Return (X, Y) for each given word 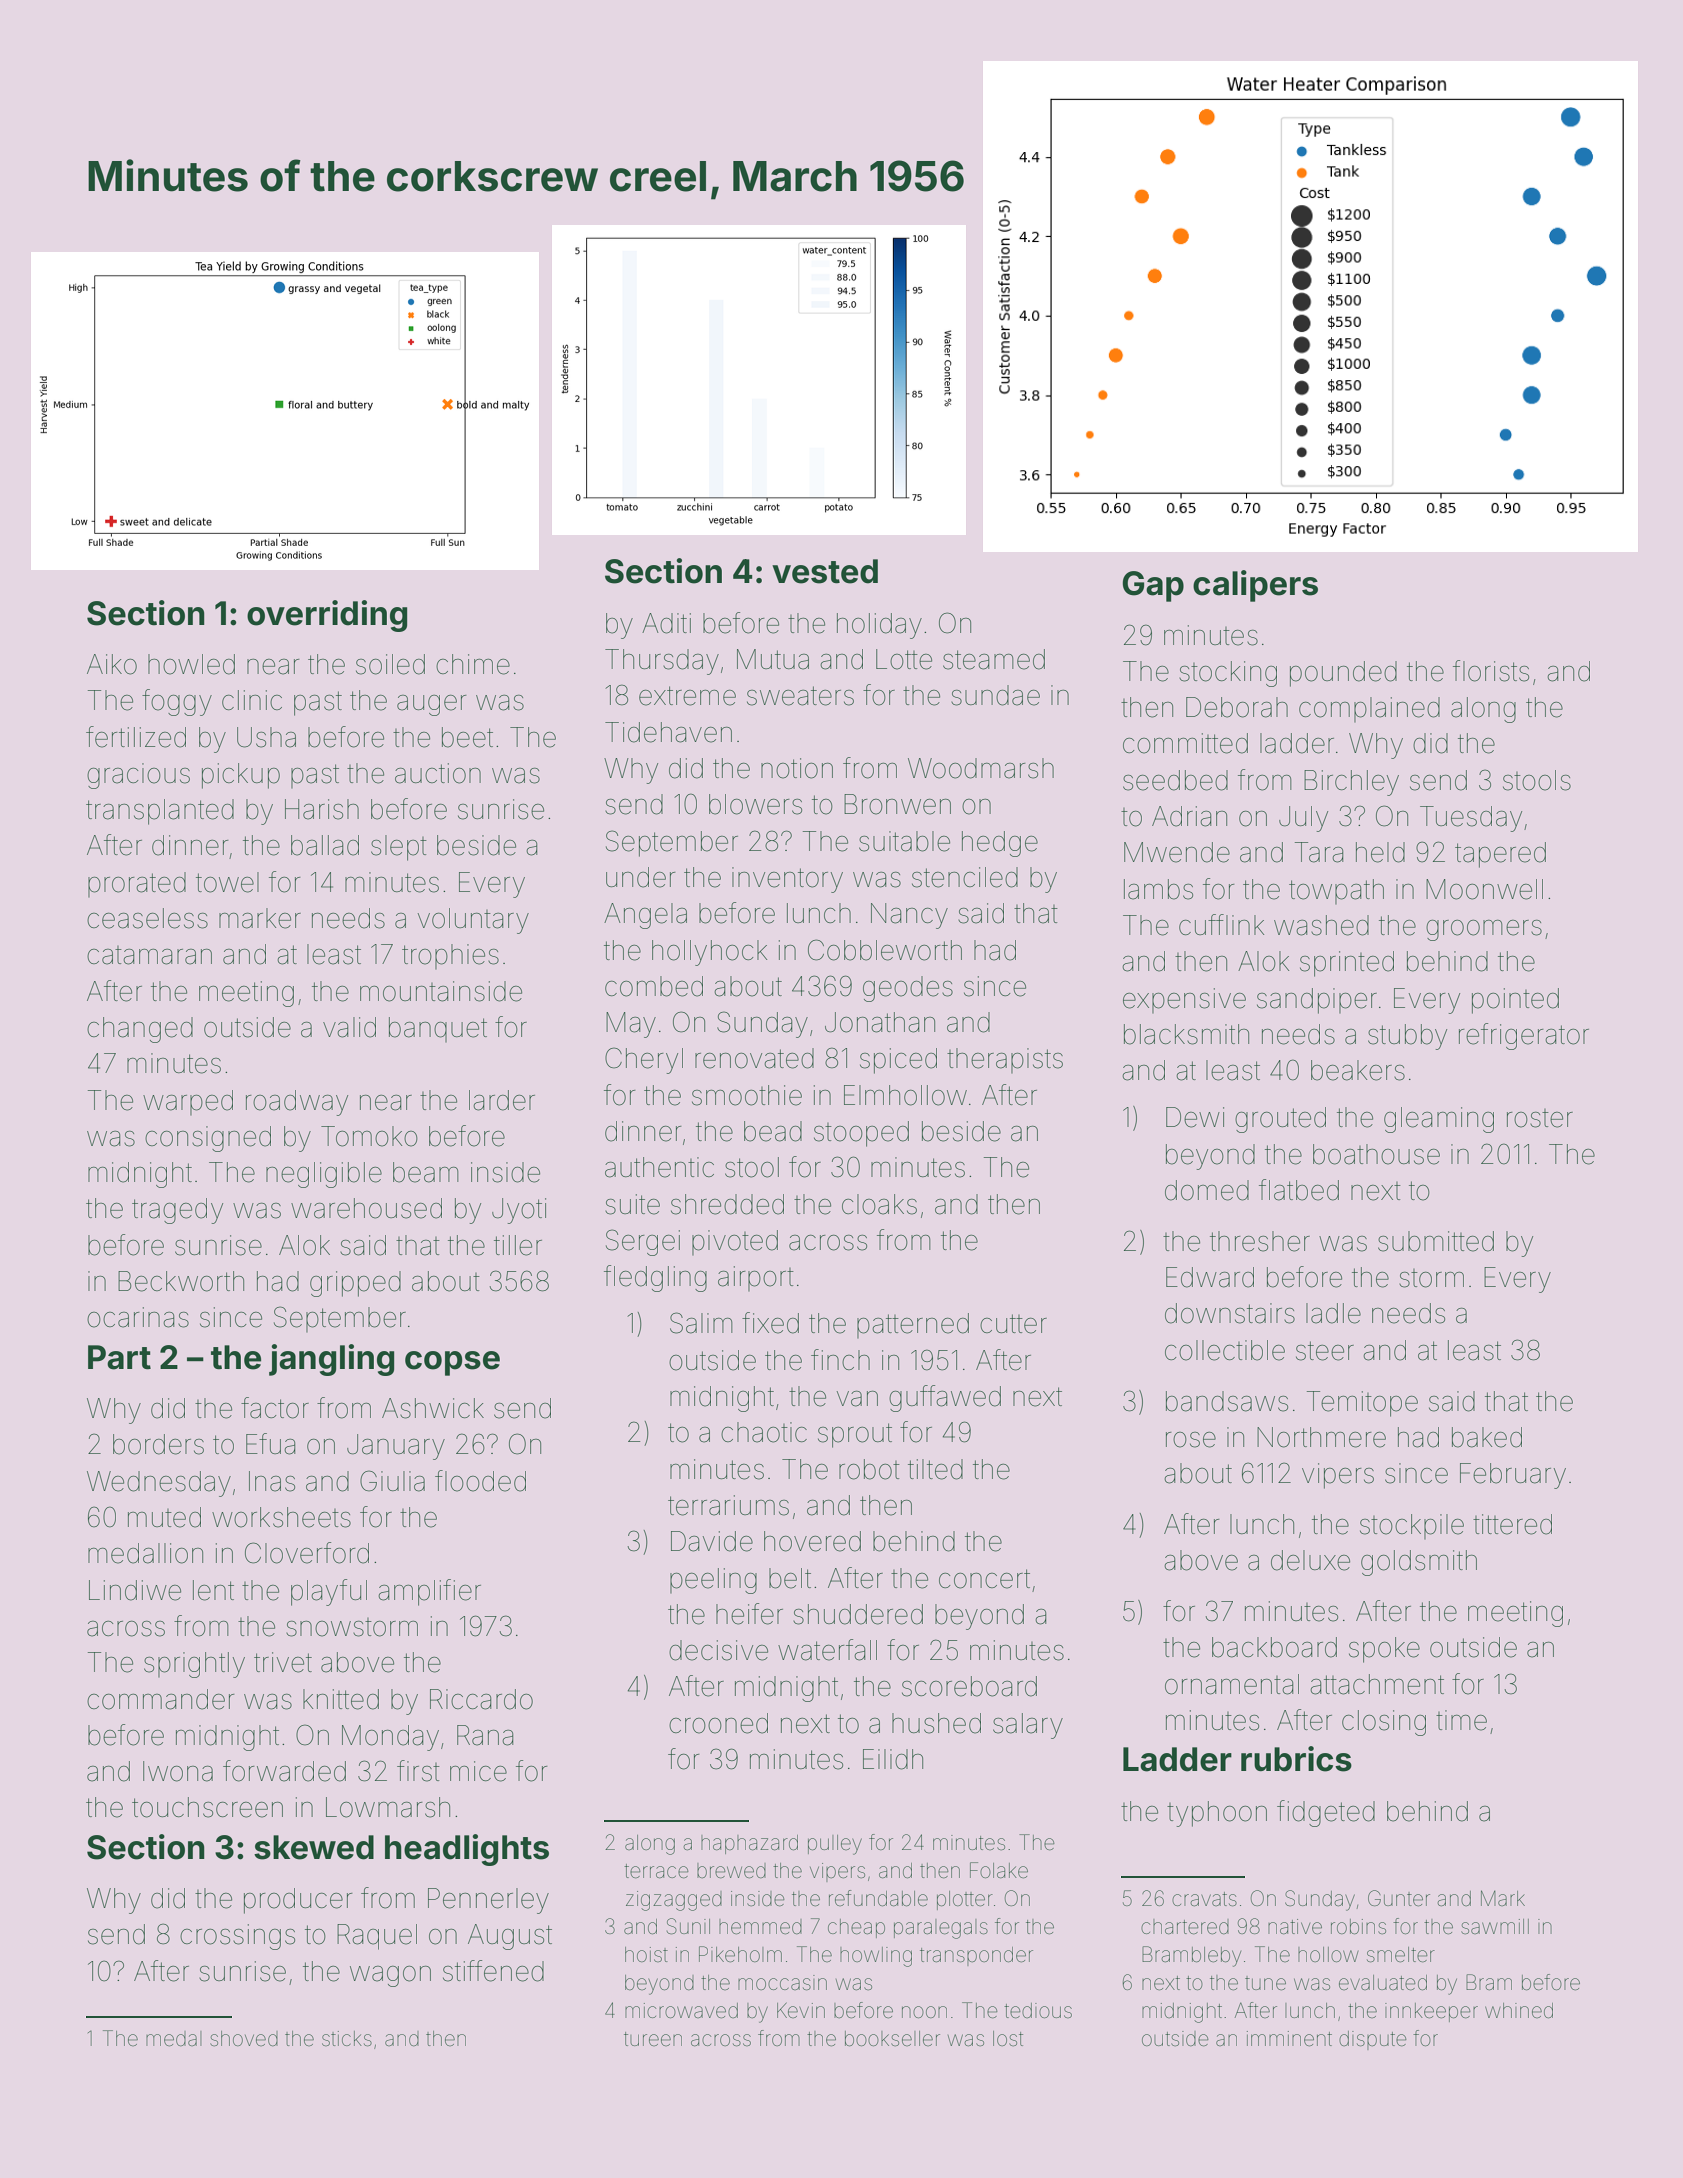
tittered (1512, 1524)
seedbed (1175, 780)
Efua (270, 1444)
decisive (718, 1650)
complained (1369, 709)
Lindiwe (135, 1590)
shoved (244, 2038)
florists (1491, 671)
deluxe (1310, 1560)
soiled (390, 664)
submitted (1436, 1241)
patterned (913, 1325)
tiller (518, 1245)
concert (984, 1579)
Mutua (773, 659)
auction (438, 773)
